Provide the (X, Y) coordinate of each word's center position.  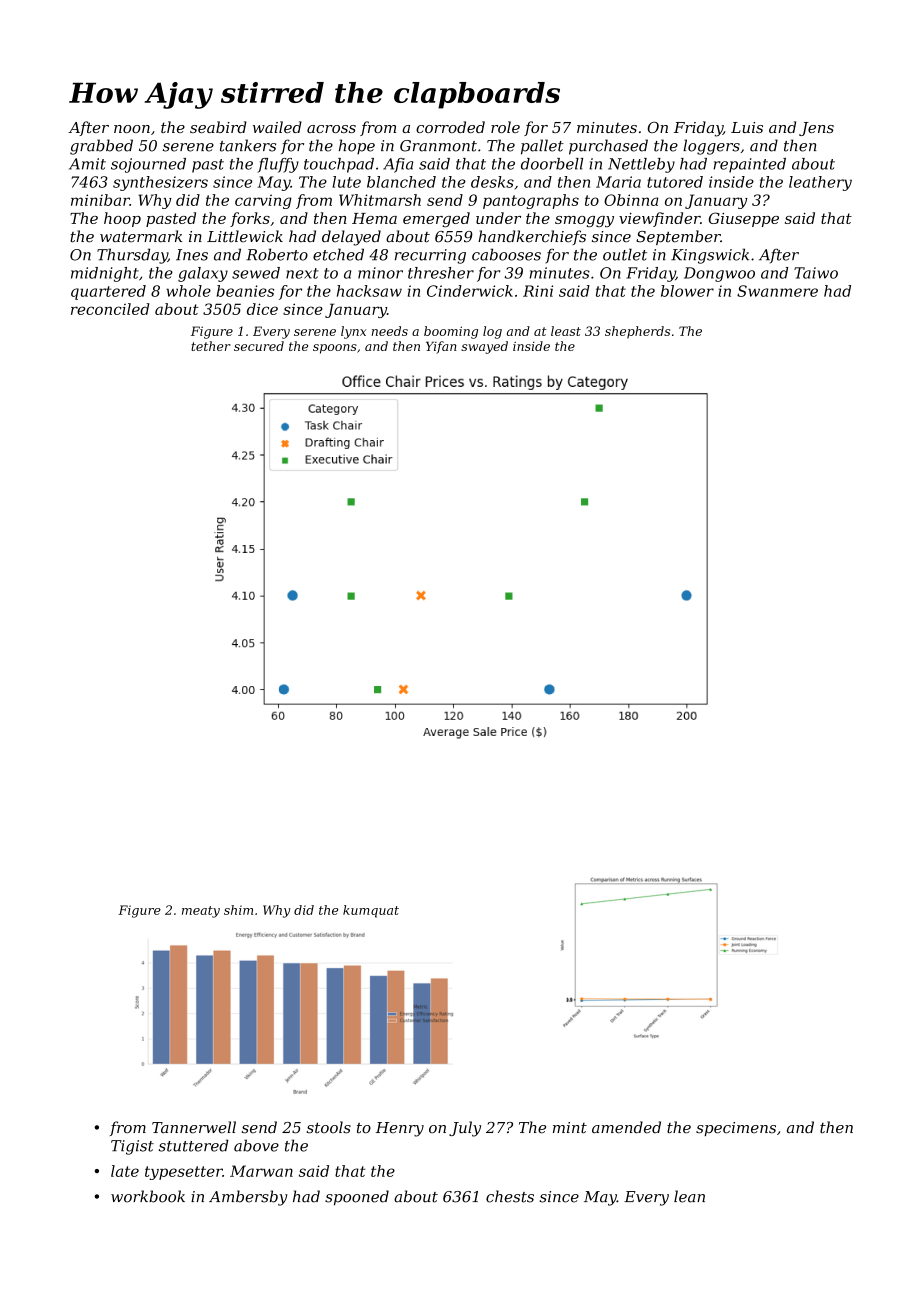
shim (238, 910)
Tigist (132, 1147)
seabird (218, 127)
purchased (608, 147)
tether (211, 346)
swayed (484, 347)
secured (259, 346)
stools (329, 1127)
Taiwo (816, 273)
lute (346, 182)
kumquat (371, 911)
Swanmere (777, 291)
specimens (736, 1129)
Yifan (441, 347)
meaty (201, 912)
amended (626, 1127)
